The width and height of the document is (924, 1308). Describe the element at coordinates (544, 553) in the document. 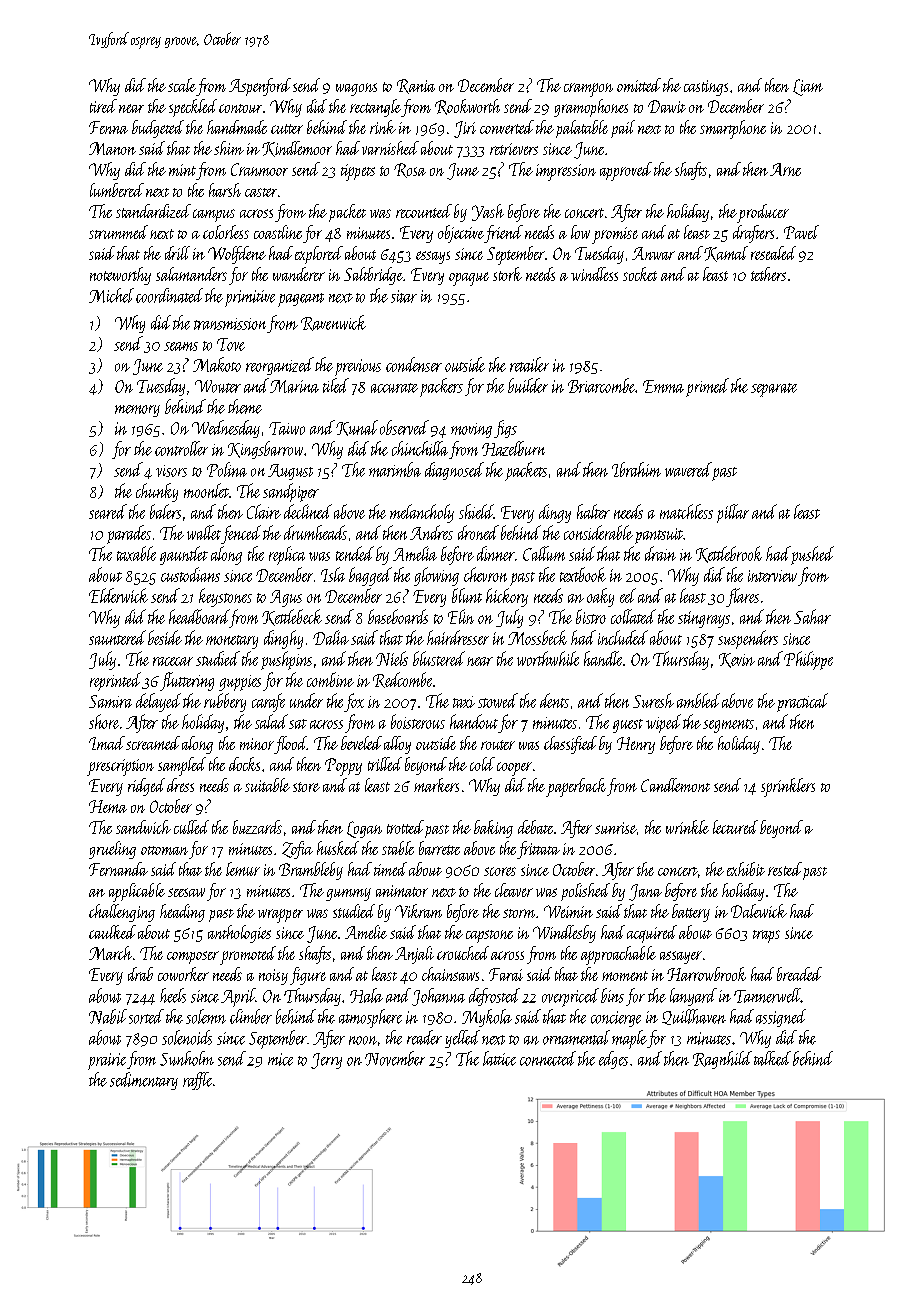

I see `Callum` at that location.
